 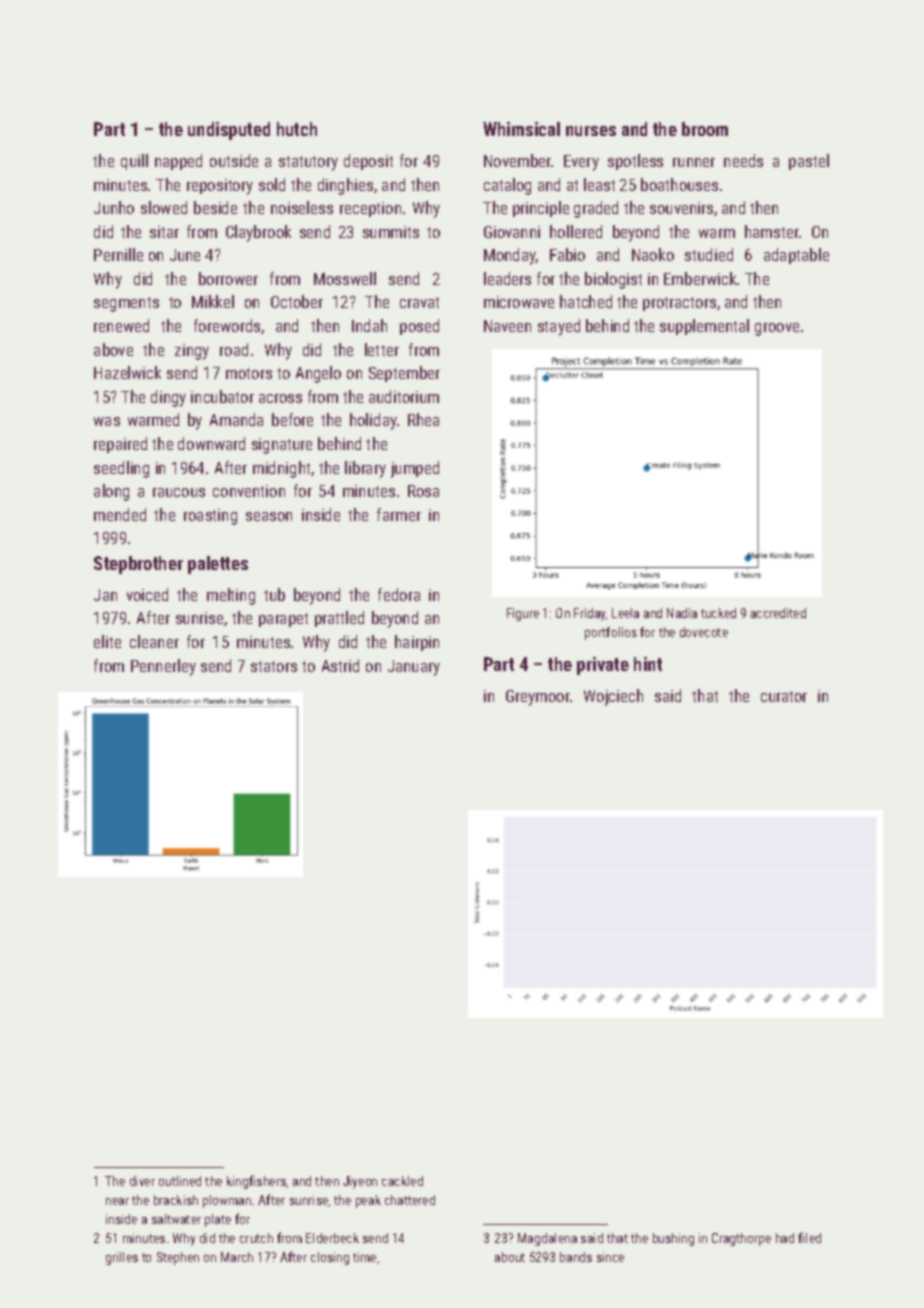 What do you see at coordinates (423, 491) in the document?
I see `Rosa` at bounding box center [423, 491].
